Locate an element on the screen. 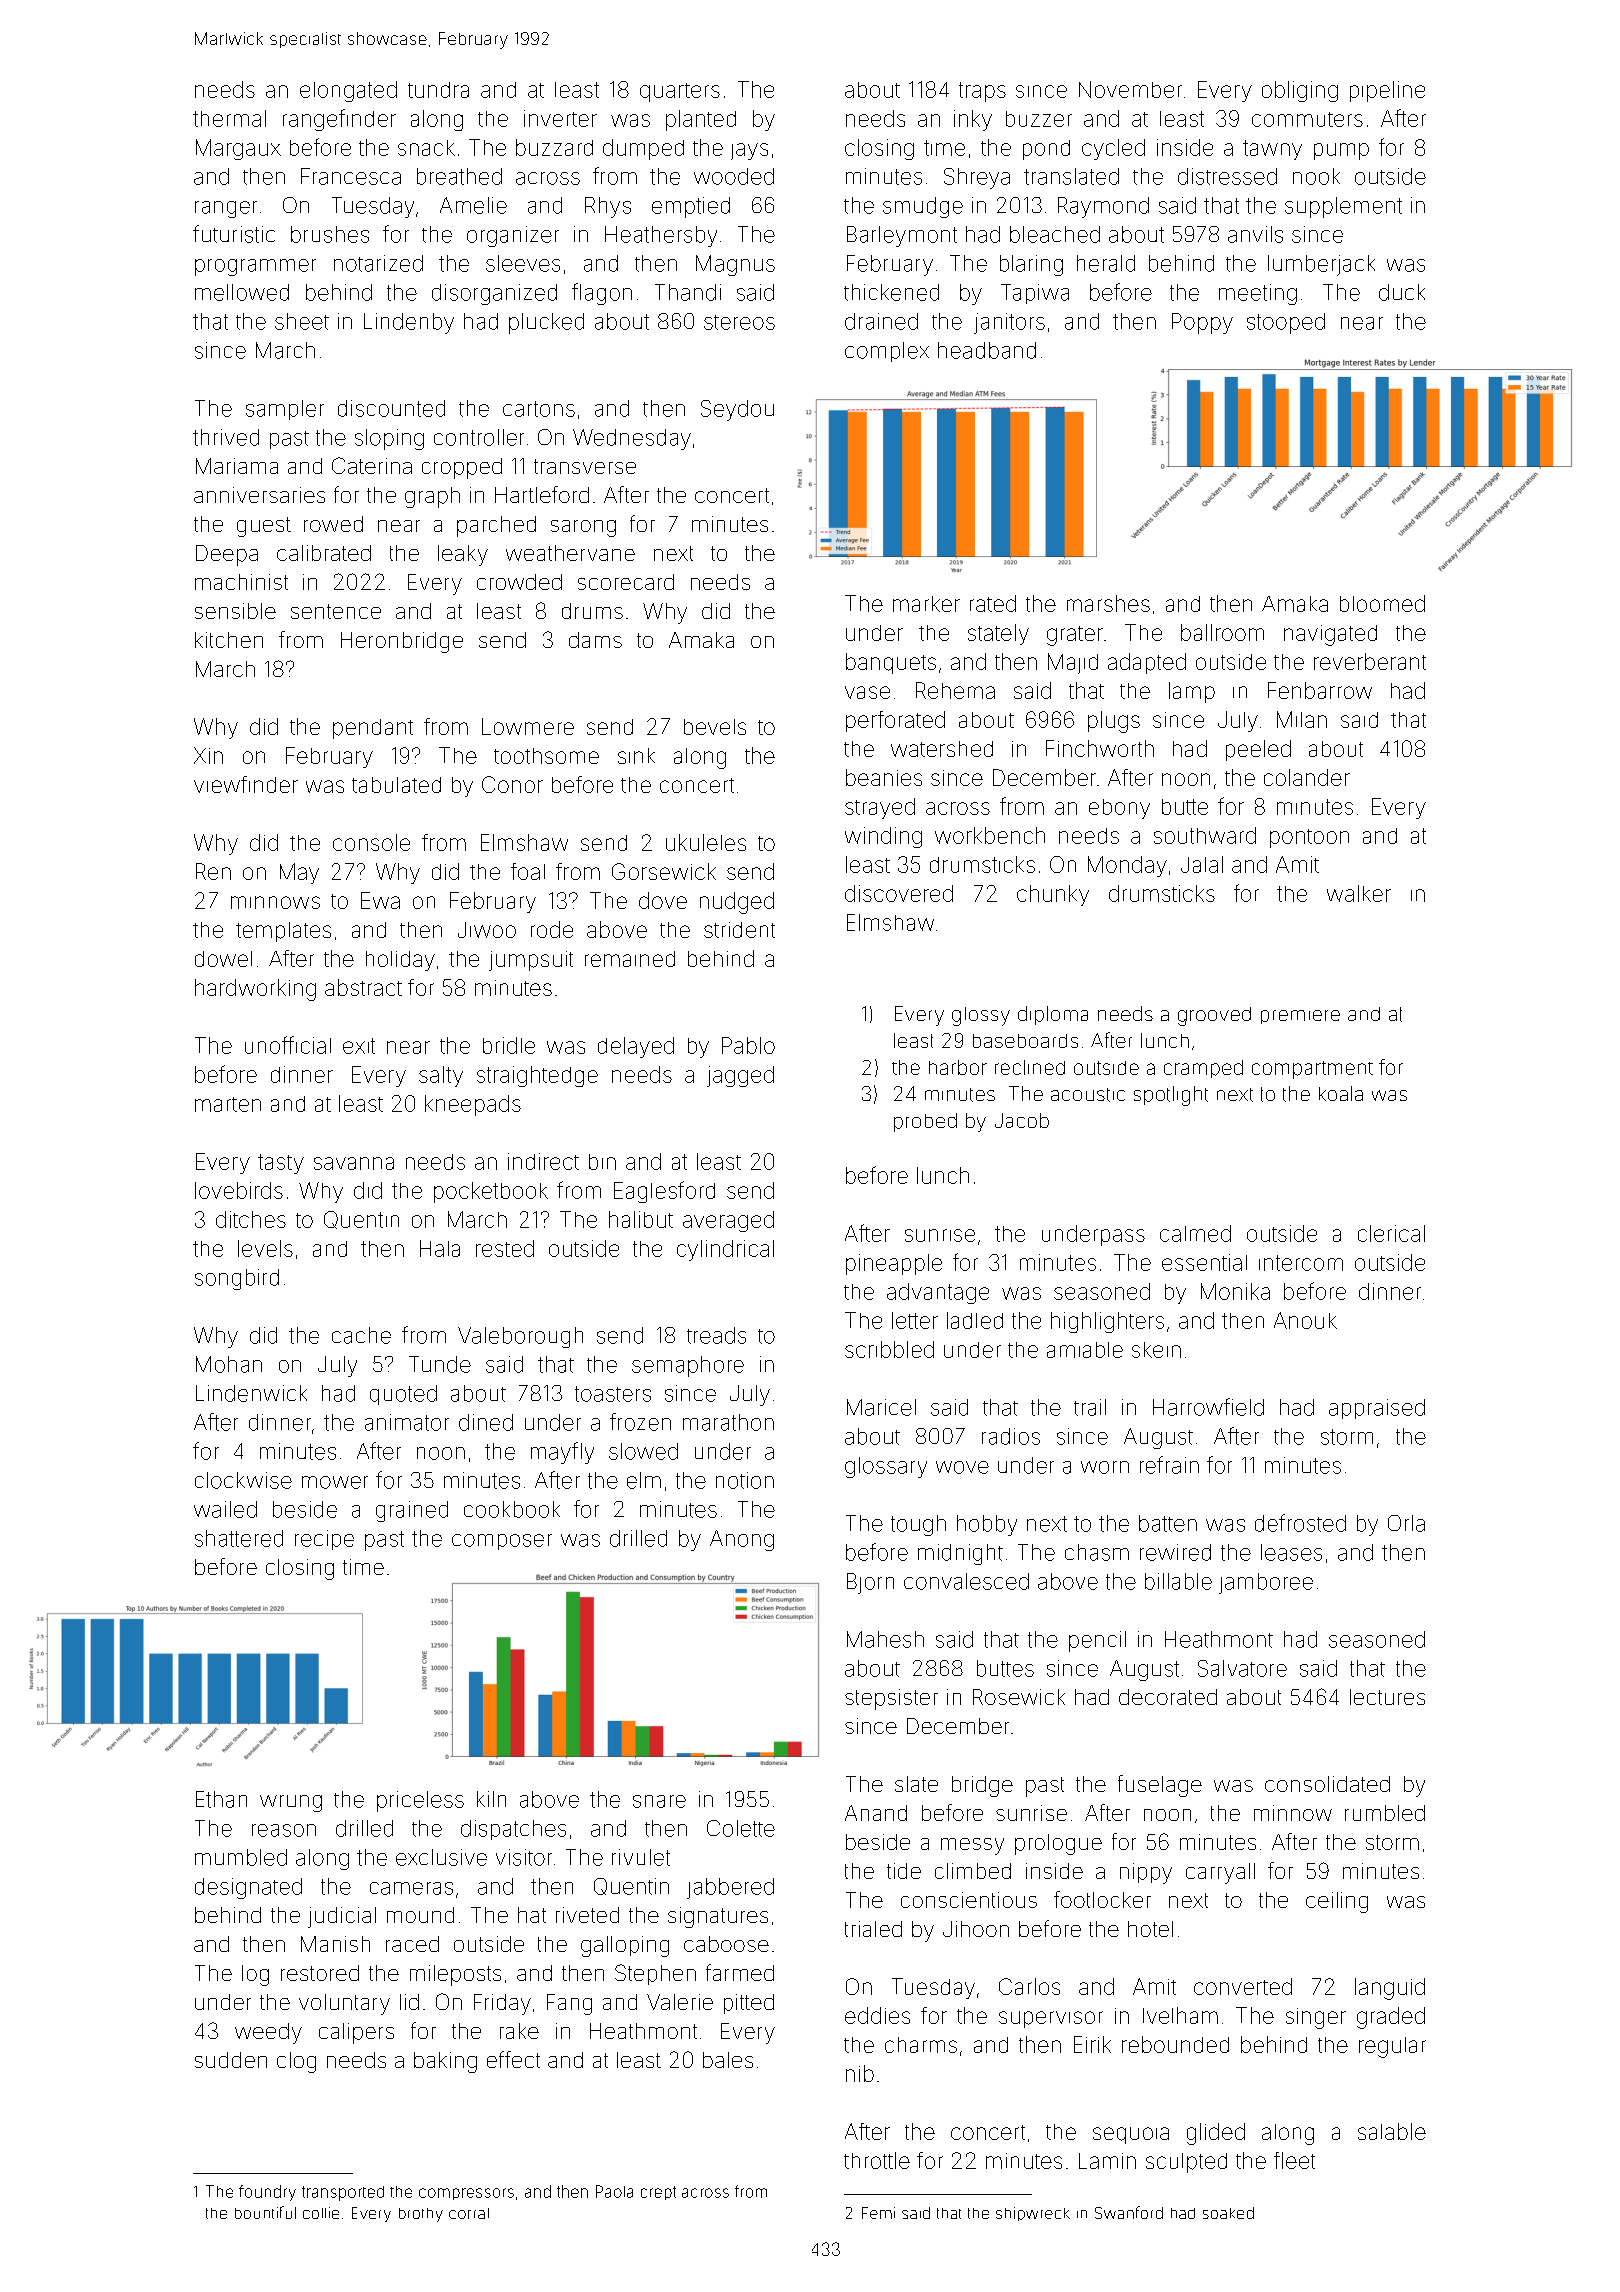 This screenshot has height=2292, width=1620. marten is located at coordinates (228, 1104).
